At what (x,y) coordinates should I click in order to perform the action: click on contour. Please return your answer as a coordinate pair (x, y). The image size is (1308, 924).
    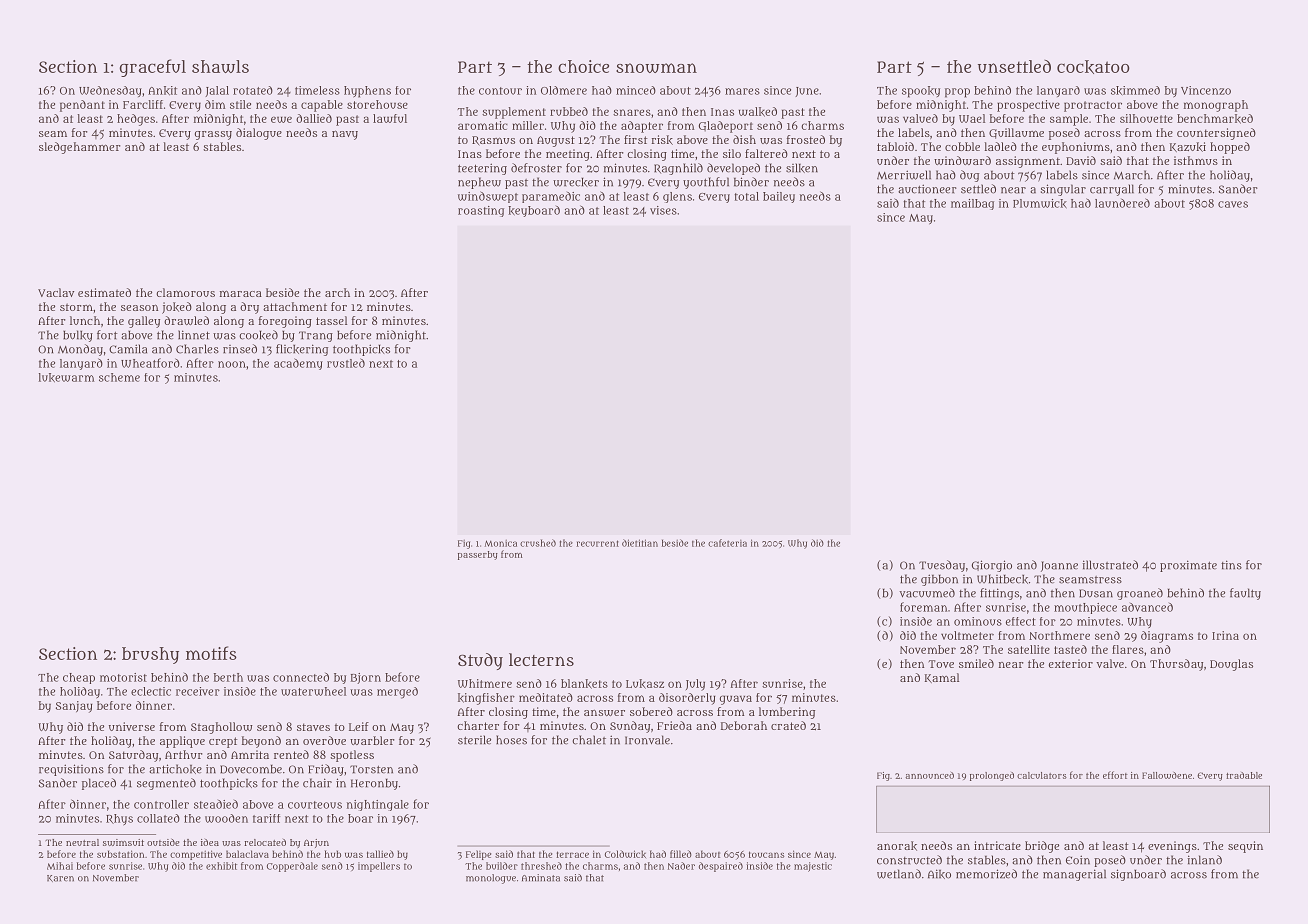
    Looking at the image, I should click on (500, 91).
